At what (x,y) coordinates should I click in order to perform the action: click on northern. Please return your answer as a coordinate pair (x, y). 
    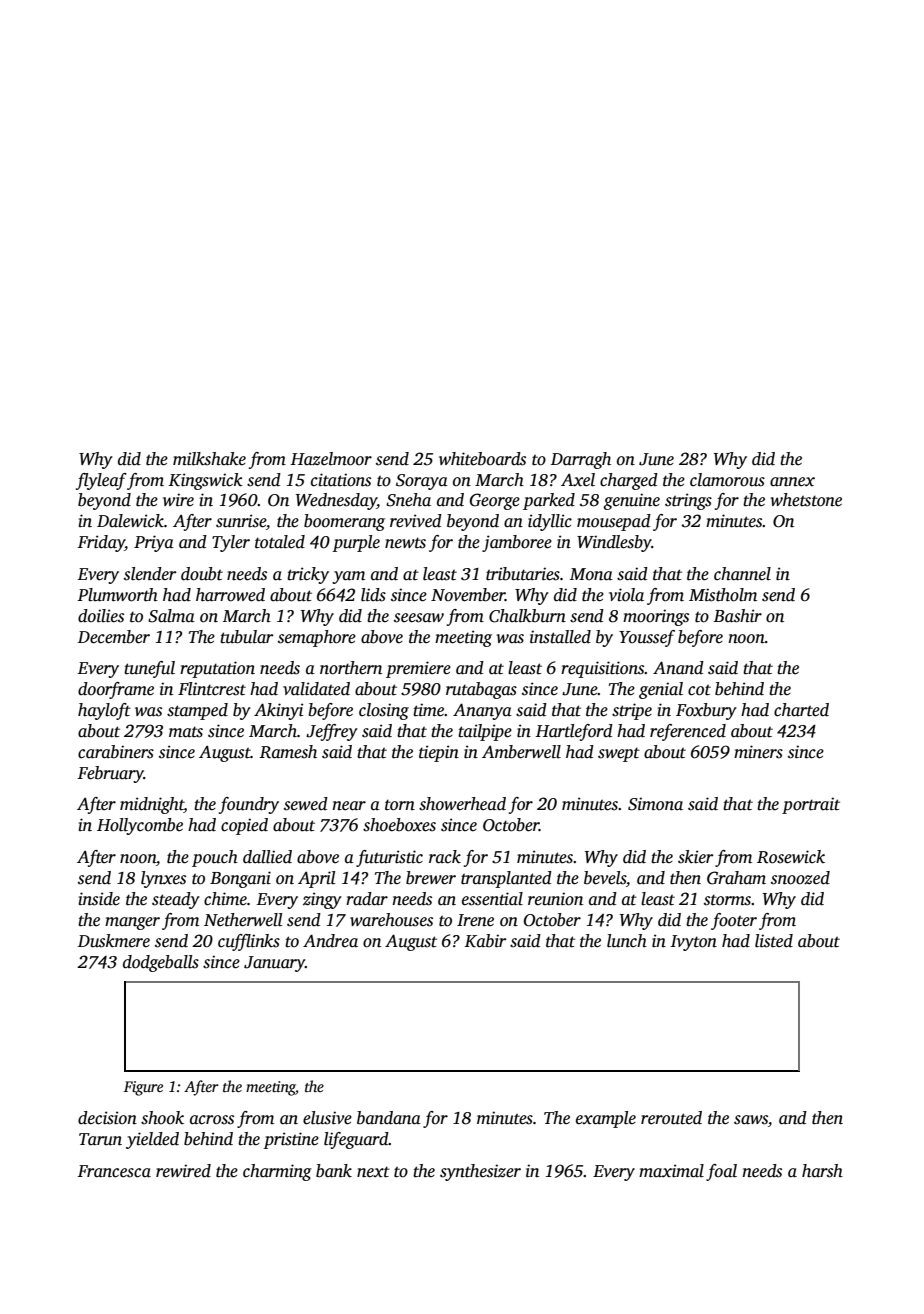
    Looking at the image, I should click on (351, 668).
